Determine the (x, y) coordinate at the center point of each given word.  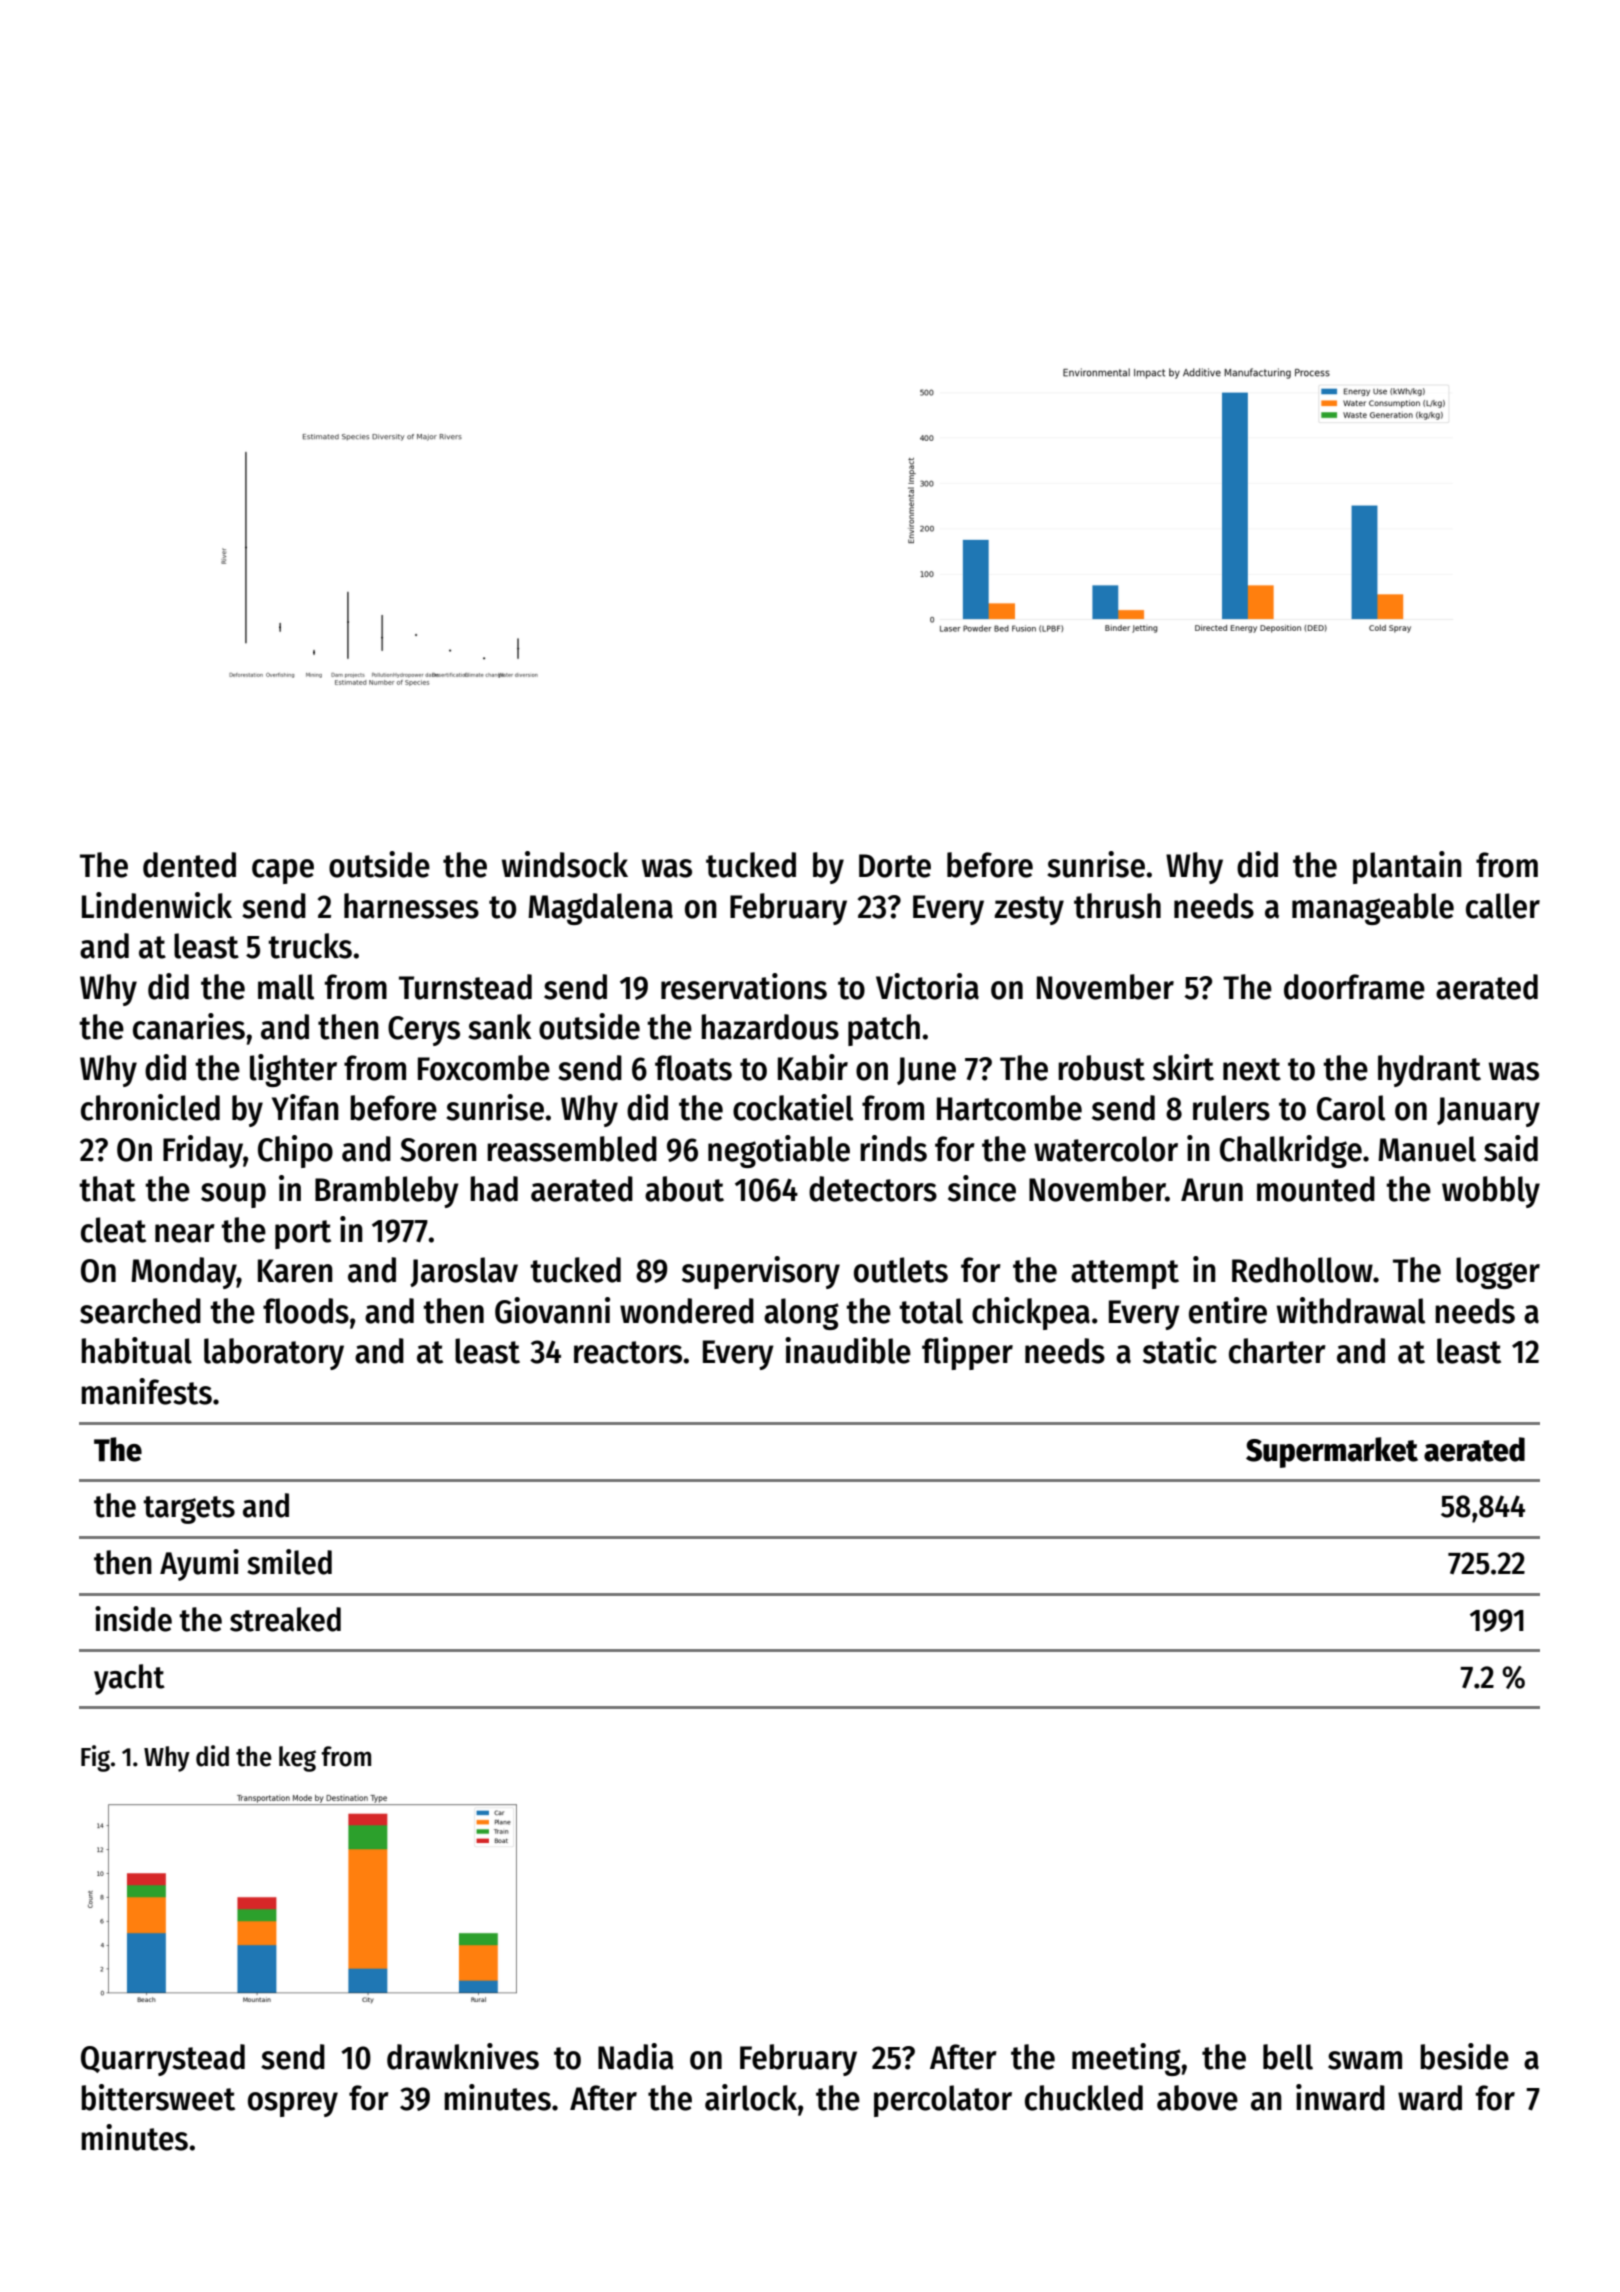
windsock (565, 864)
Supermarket (1332, 1452)
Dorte (895, 866)
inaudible (848, 1350)
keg (297, 1759)
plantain (1407, 867)
